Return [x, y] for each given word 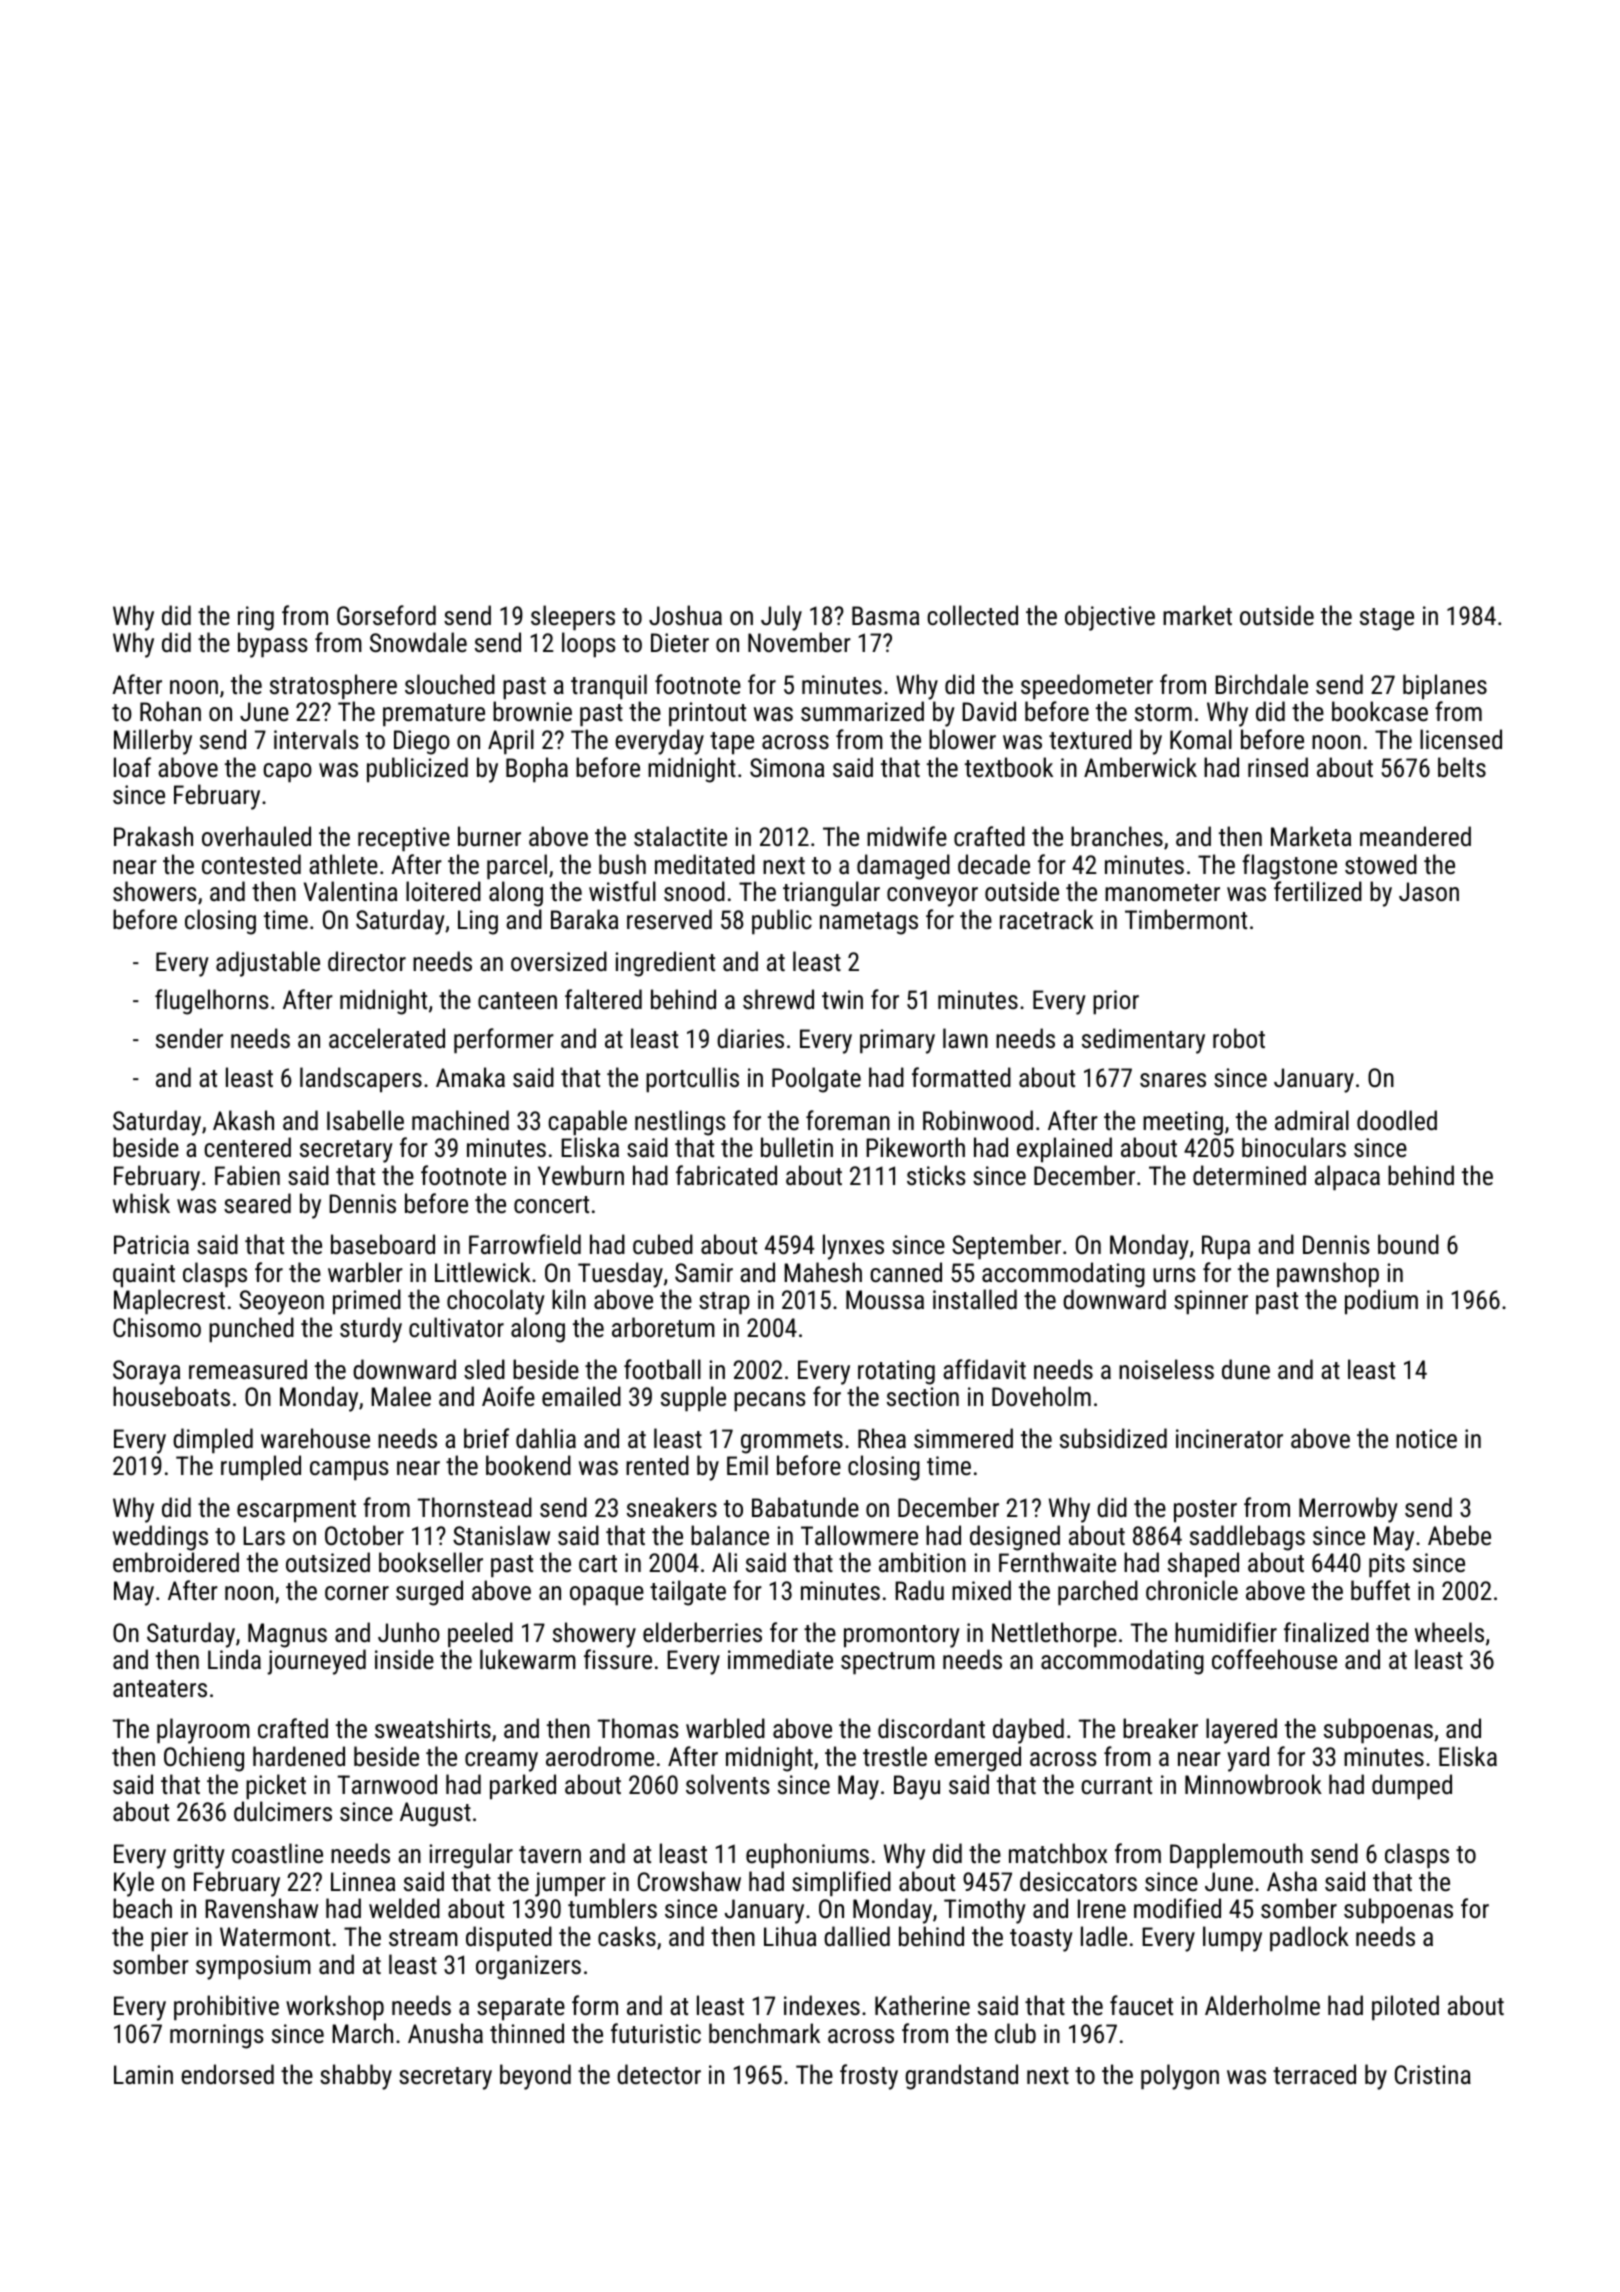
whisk [141, 1203]
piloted [1405, 2008]
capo [287, 773]
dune [1246, 1369]
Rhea [882, 1438]
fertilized [1318, 891]
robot [1239, 1038]
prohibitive [226, 2008]
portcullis [692, 1080]
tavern [550, 1854]
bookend [528, 1465]
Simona [787, 767]
